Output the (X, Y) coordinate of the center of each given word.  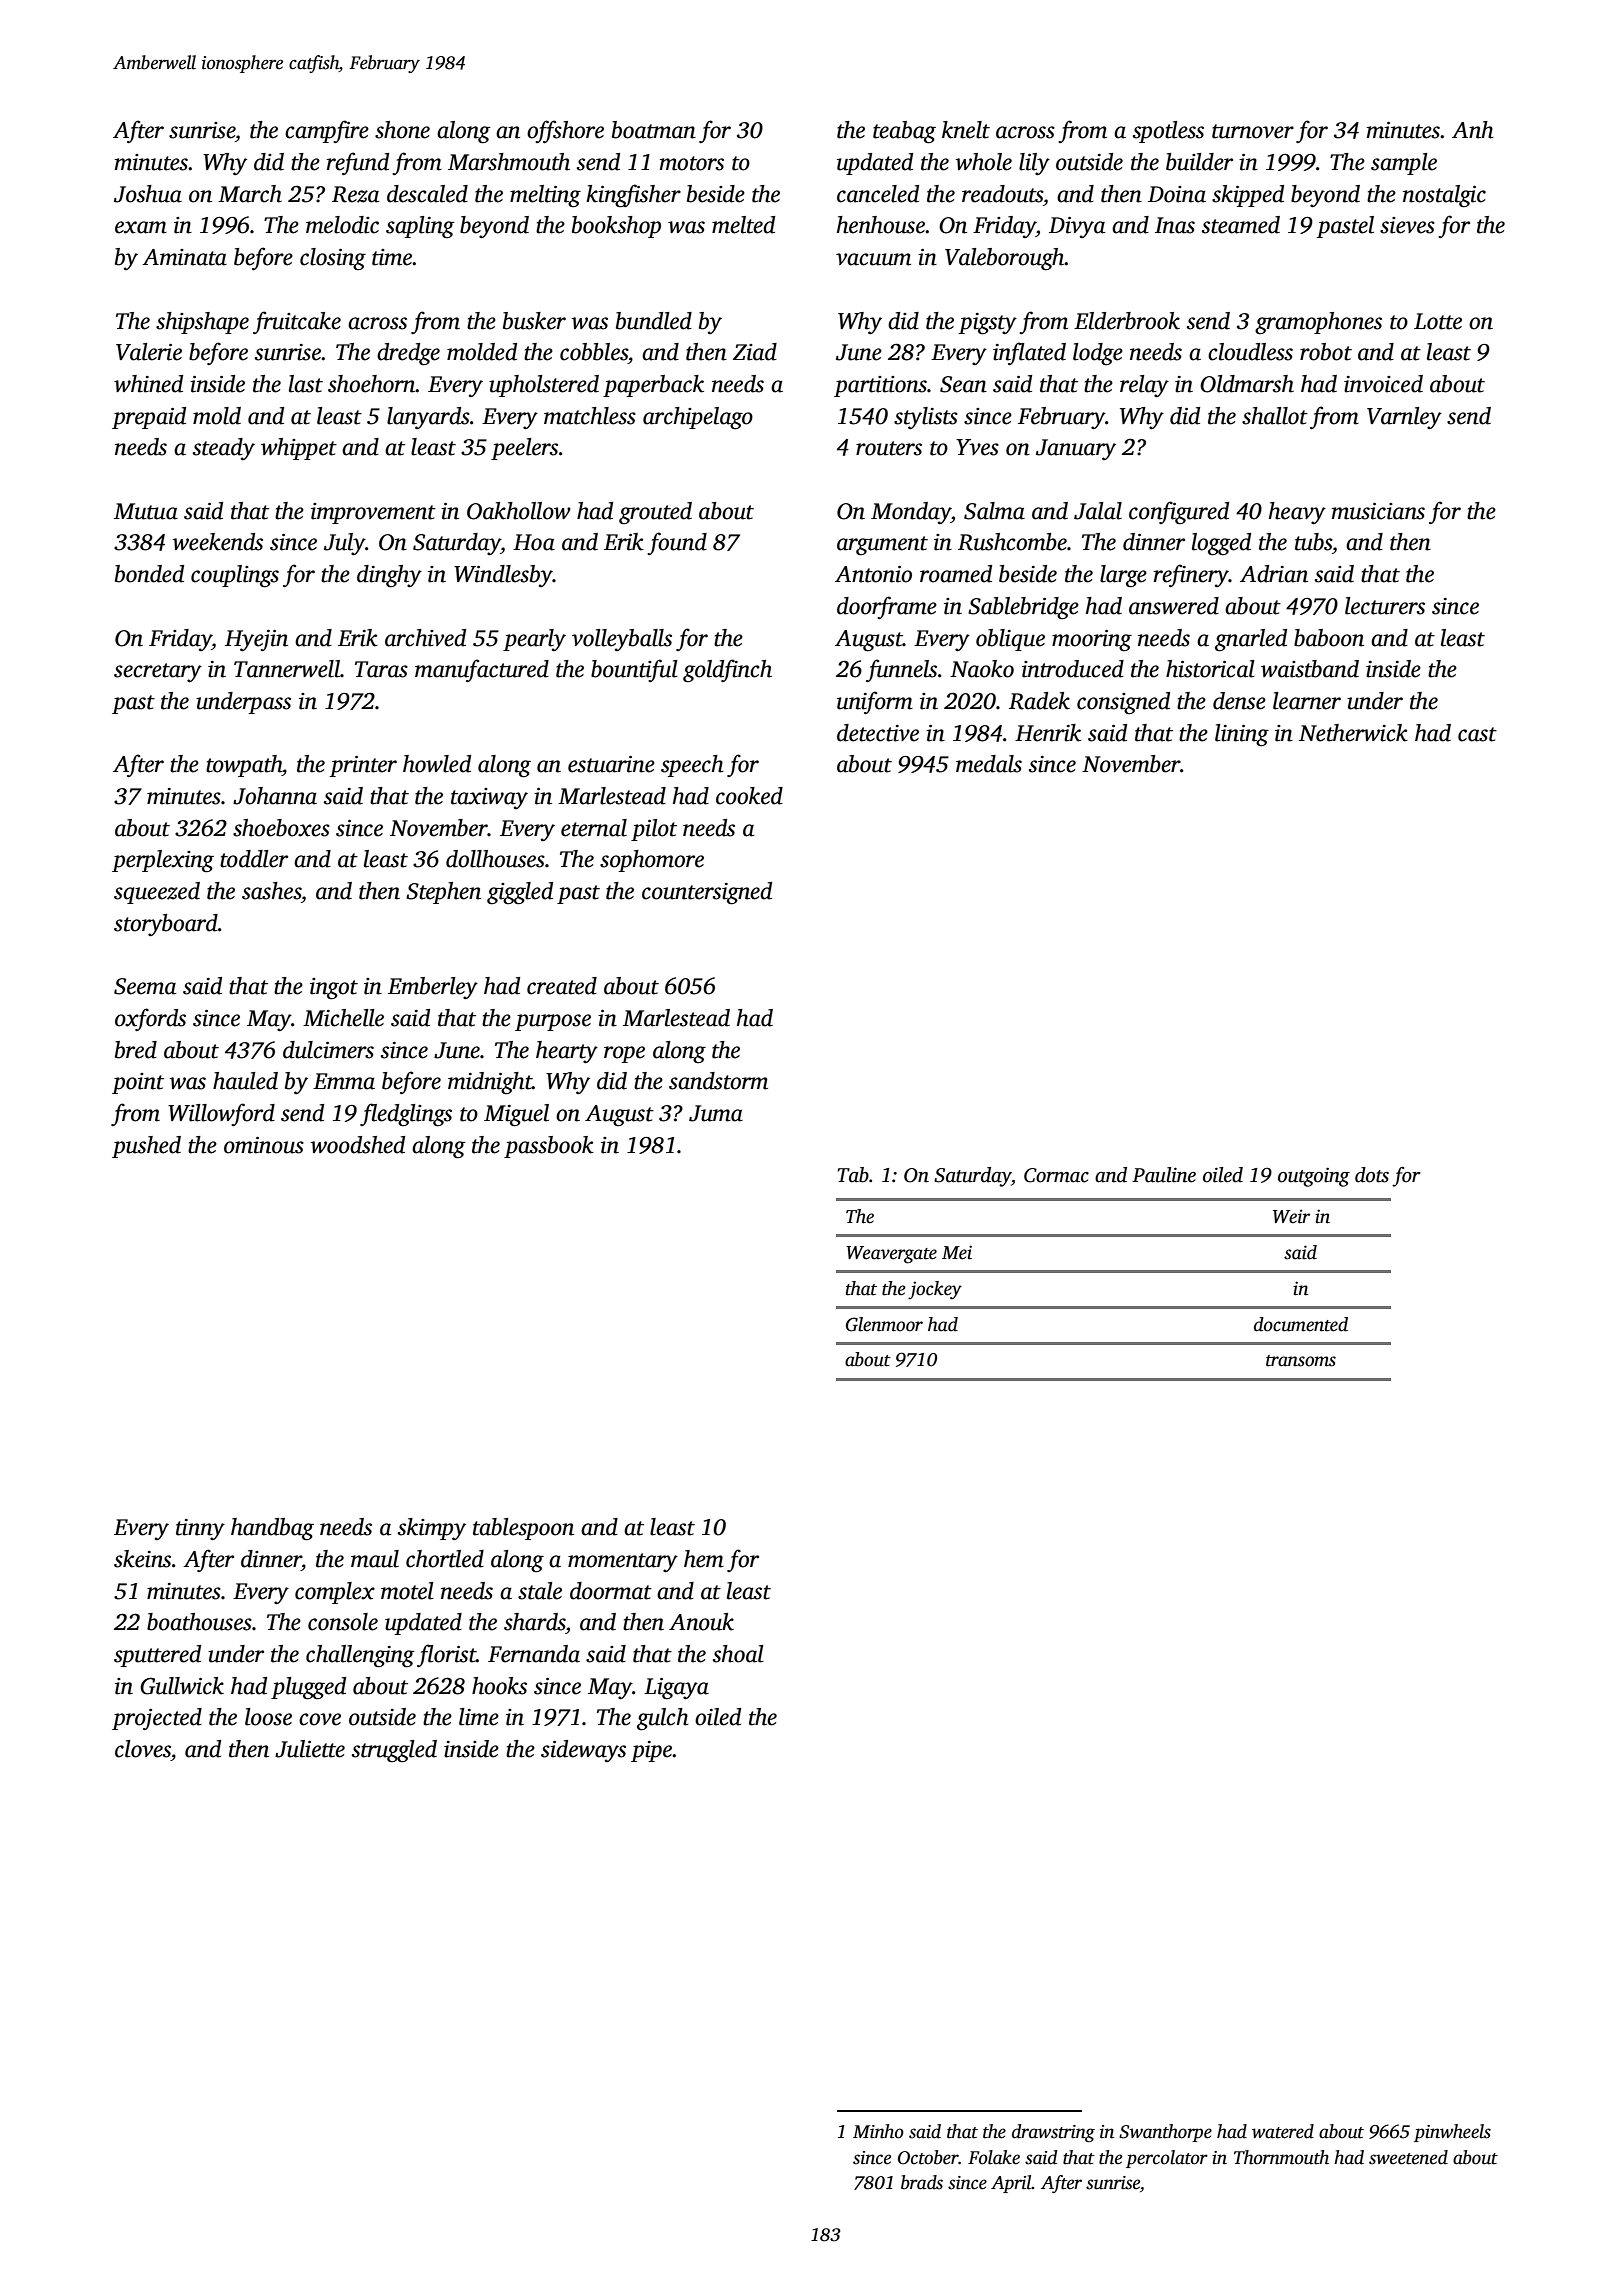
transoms (1301, 1361)
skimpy (432, 1529)
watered (1283, 2131)
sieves (1407, 225)
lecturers (1385, 606)
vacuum (873, 259)
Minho (878, 2131)
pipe (652, 1751)
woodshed (357, 1145)
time (392, 257)
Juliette (310, 1749)
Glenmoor (884, 1324)
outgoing (1314, 1177)
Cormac (1056, 1175)
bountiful (634, 670)
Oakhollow (519, 511)
